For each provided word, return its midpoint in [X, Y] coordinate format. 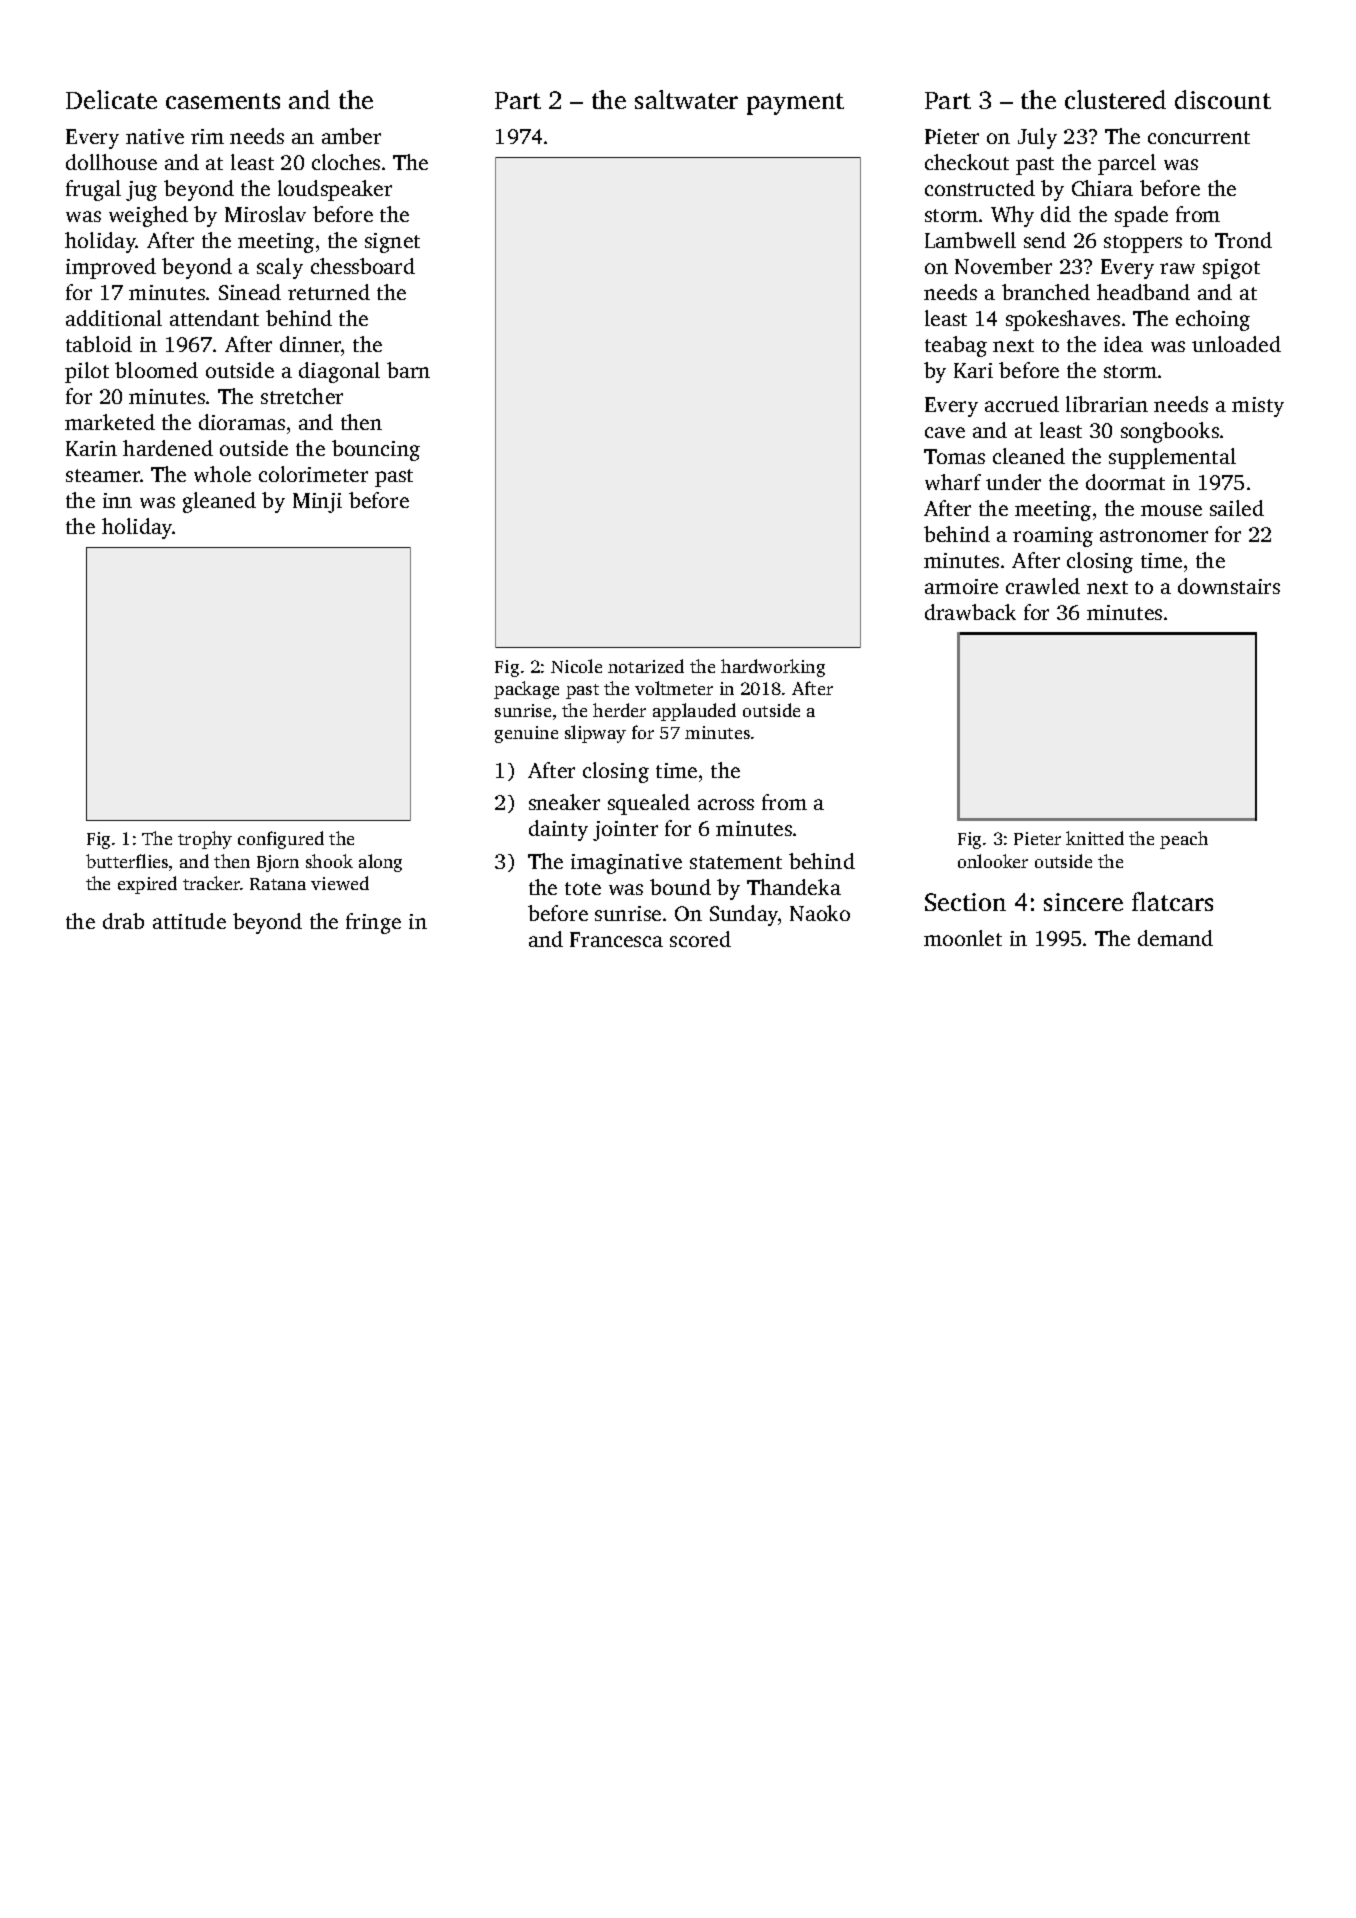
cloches [346, 162]
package [526, 690]
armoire [961, 586]
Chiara [1102, 188]
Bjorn [278, 863]
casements [223, 101]
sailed [1237, 508]
